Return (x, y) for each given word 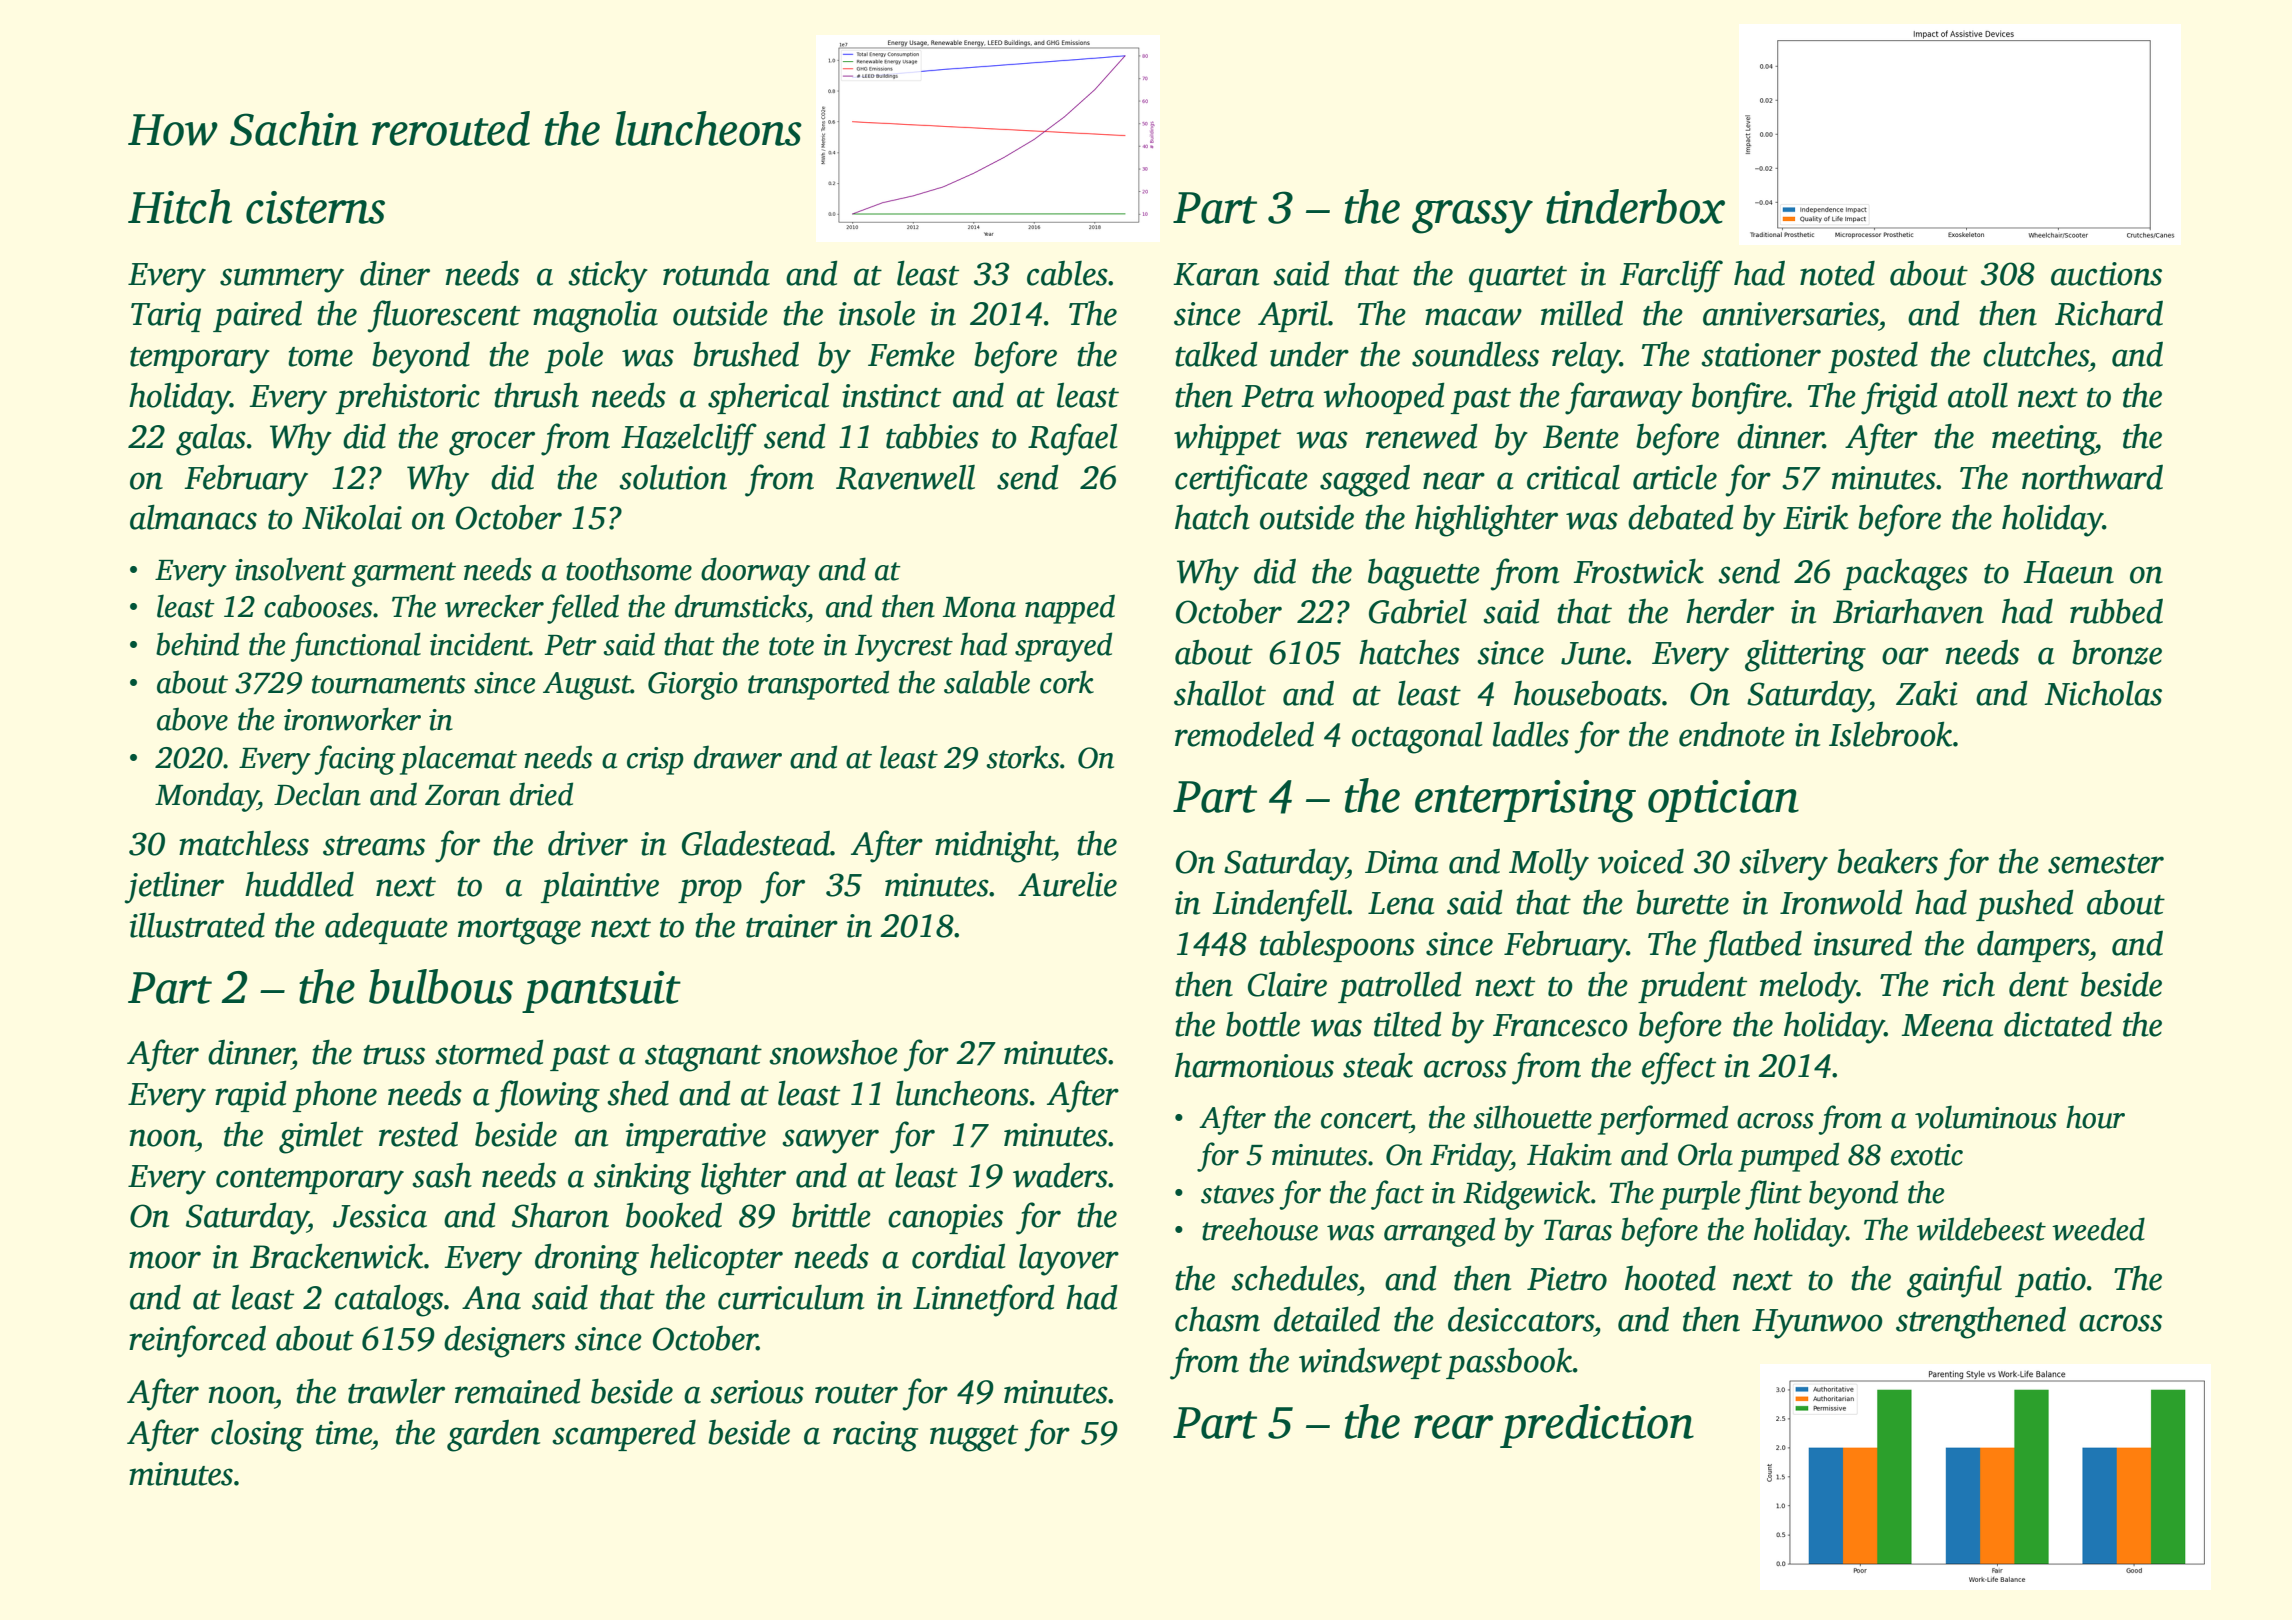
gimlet (321, 1138)
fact (1397, 1195)
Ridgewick (1527, 1195)
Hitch (180, 206)
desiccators (1521, 1319)
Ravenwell (905, 477)
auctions (2106, 274)
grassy (1472, 217)
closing (257, 1436)
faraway (1624, 398)
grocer (492, 443)
